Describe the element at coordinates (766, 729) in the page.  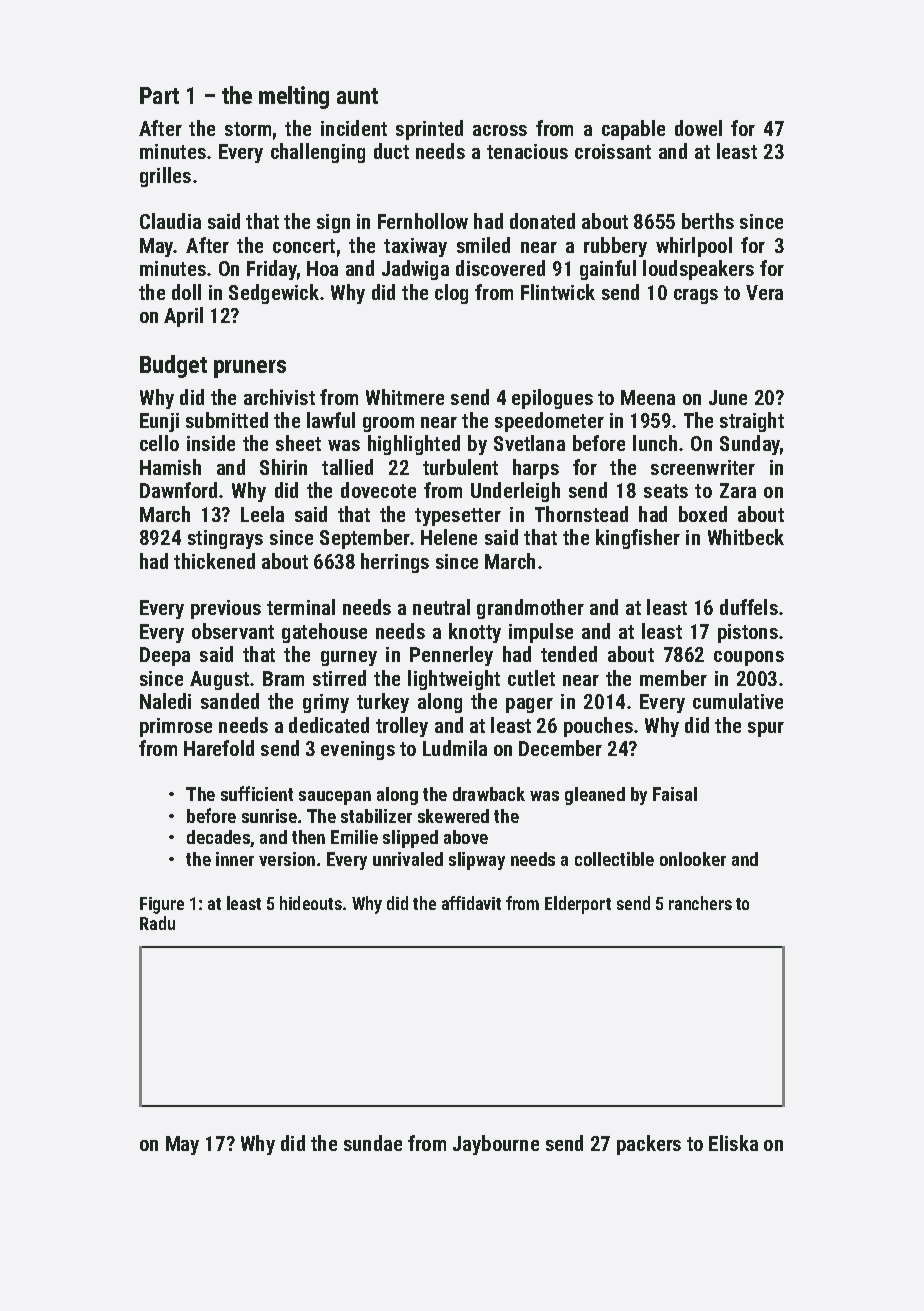
I see `spur` at that location.
